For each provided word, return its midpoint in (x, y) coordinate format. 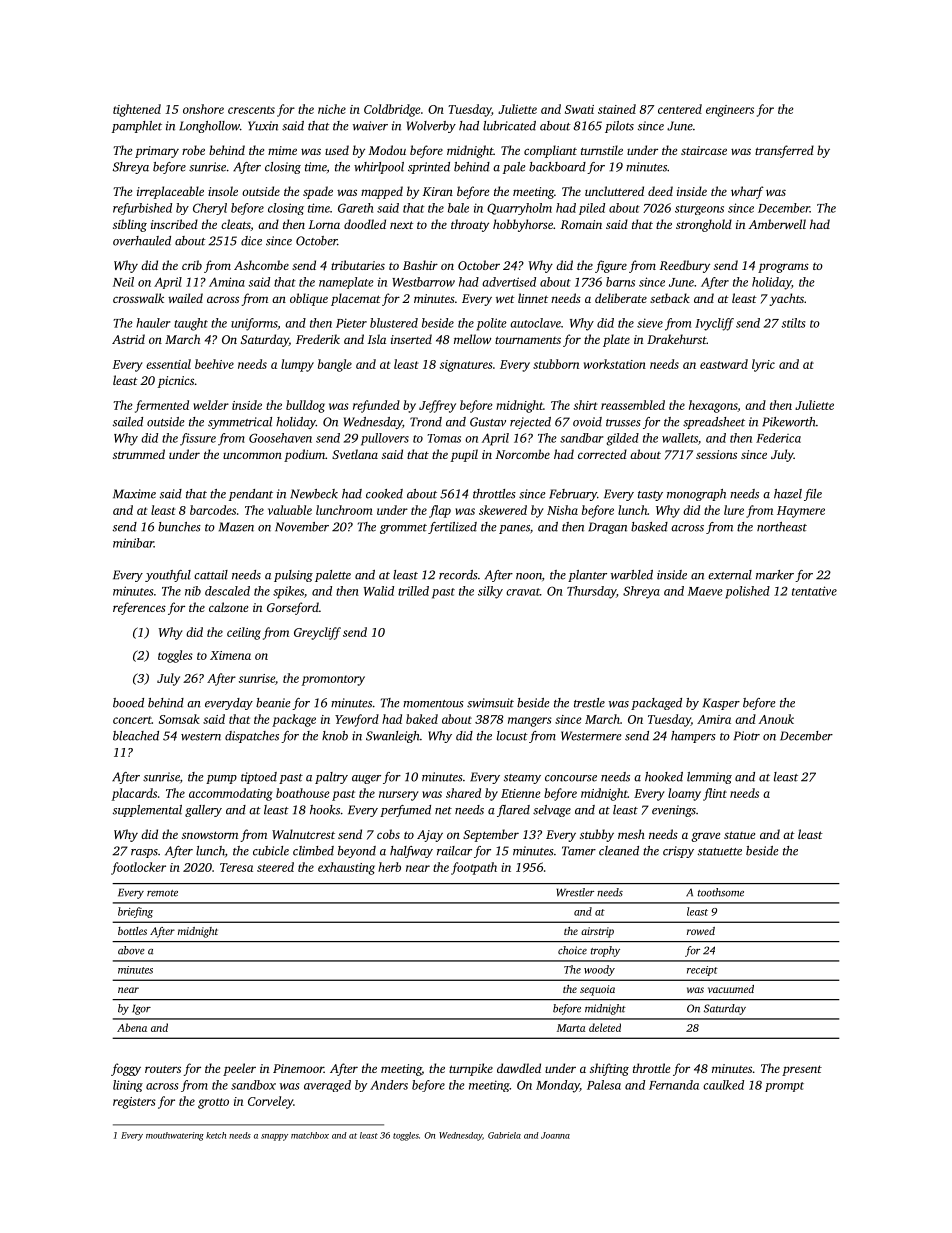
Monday (558, 1086)
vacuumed (731, 989)
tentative (814, 591)
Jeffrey (437, 406)
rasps (144, 853)
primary (157, 152)
